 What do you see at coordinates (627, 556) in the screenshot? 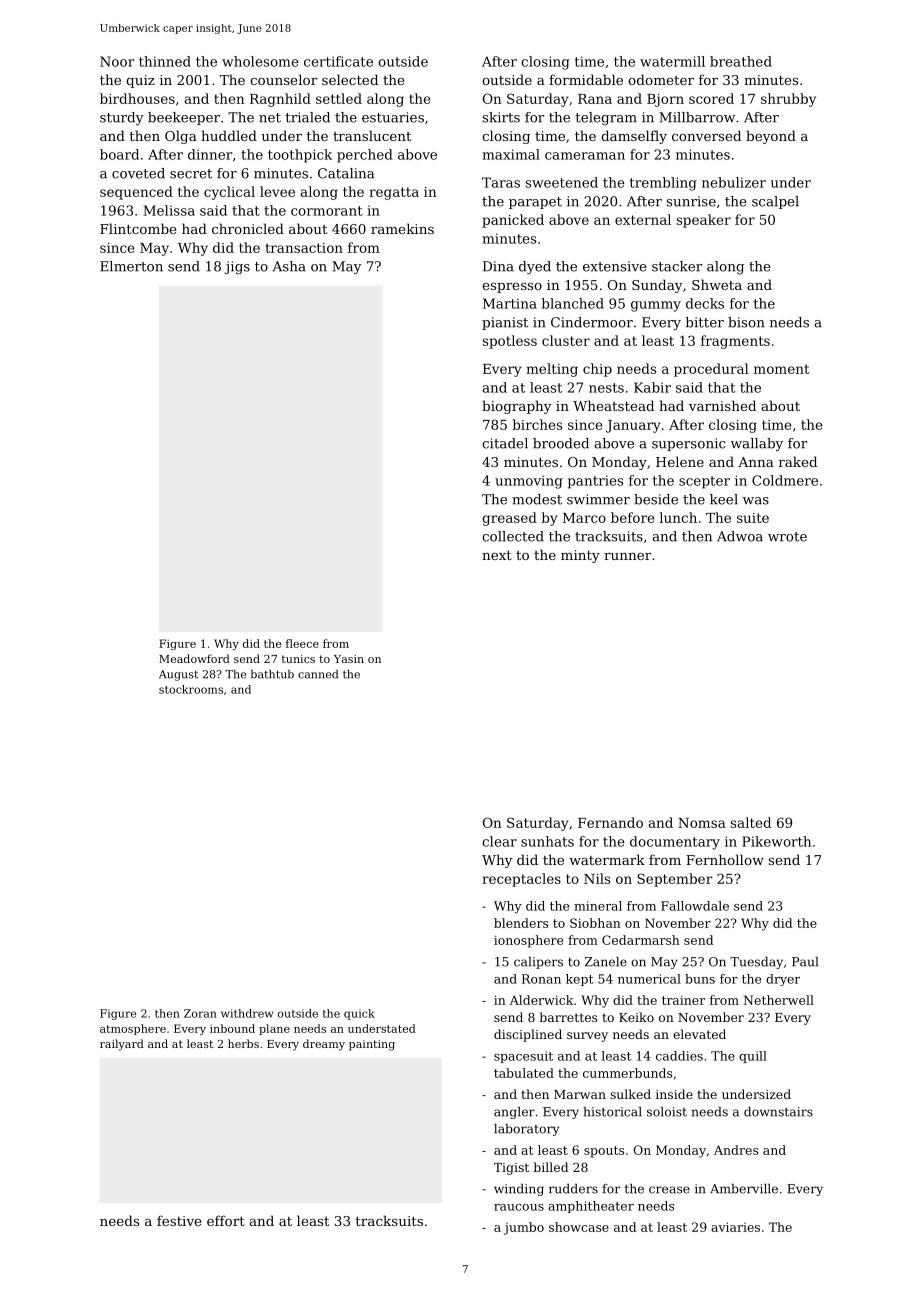
I see `runner` at bounding box center [627, 556].
